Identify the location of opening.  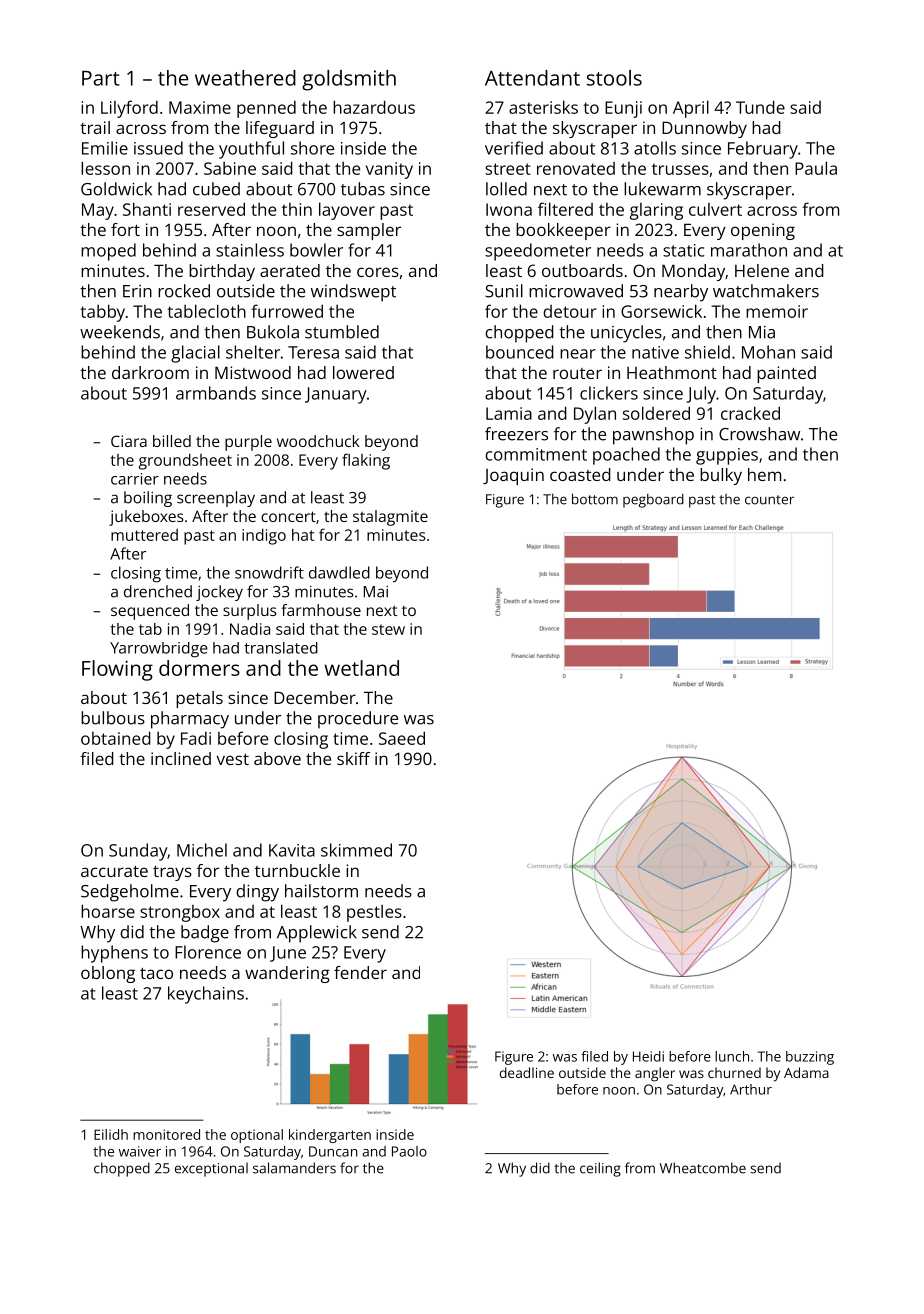
(763, 231).
